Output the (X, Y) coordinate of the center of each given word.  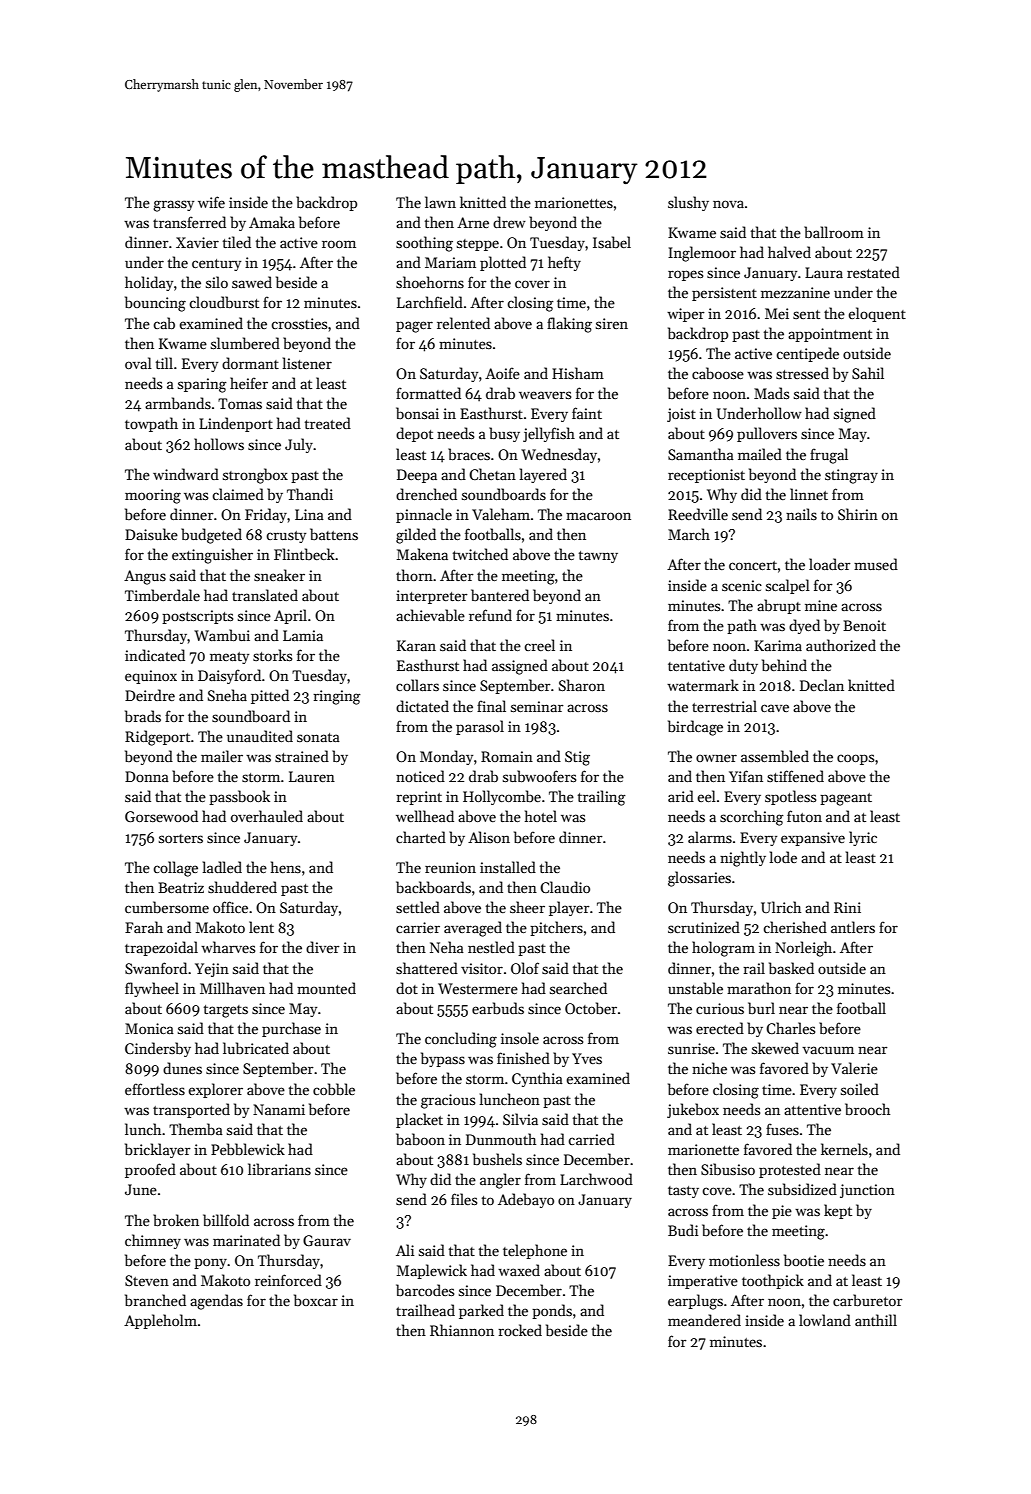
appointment (830, 335)
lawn (440, 202)
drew (509, 222)
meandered (704, 1320)
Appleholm (160, 1321)
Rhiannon (462, 1330)
